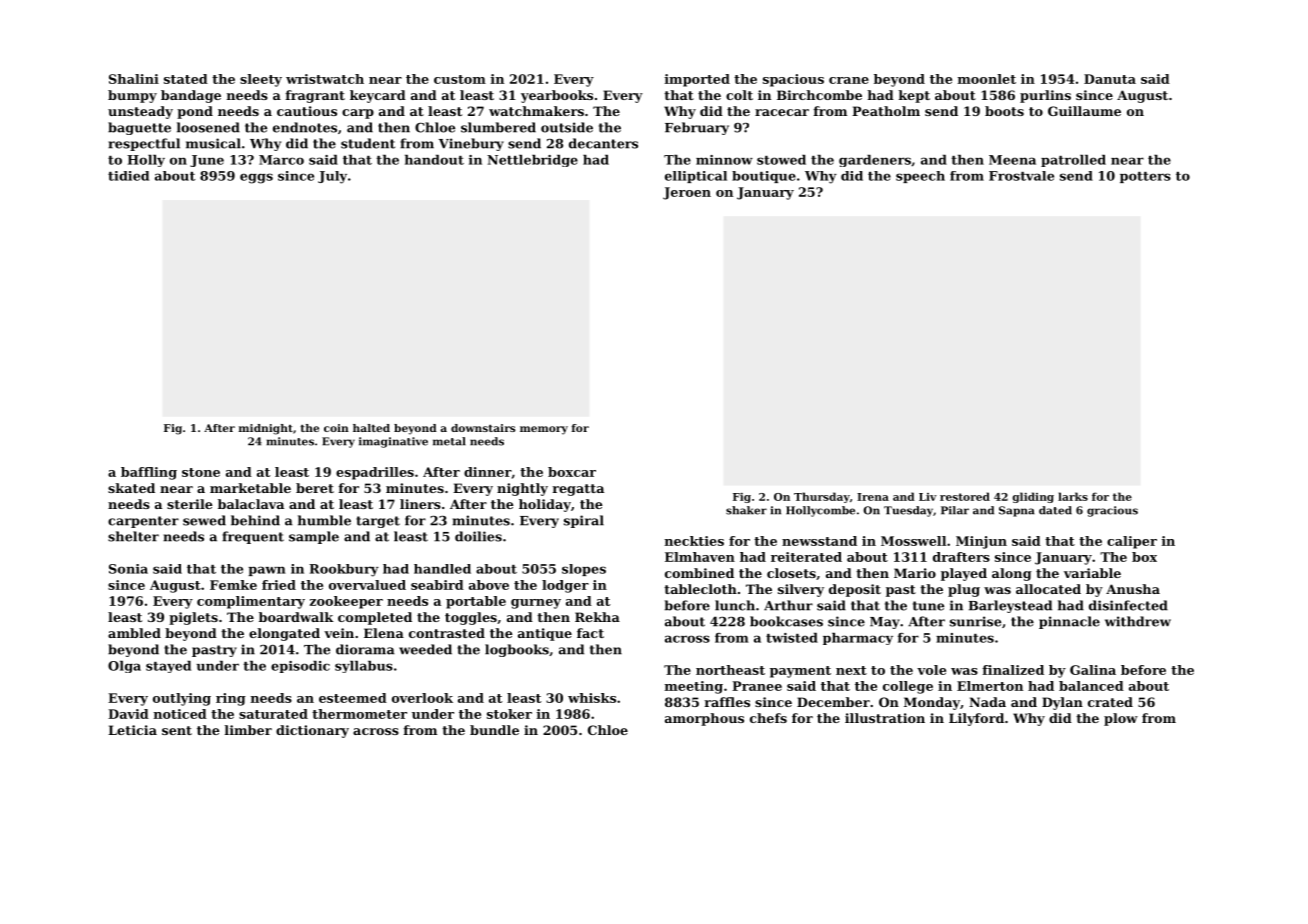 The image size is (1308, 924). Describe the element at coordinates (300, 667) in the screenshot. I see `episodic` at that location.
